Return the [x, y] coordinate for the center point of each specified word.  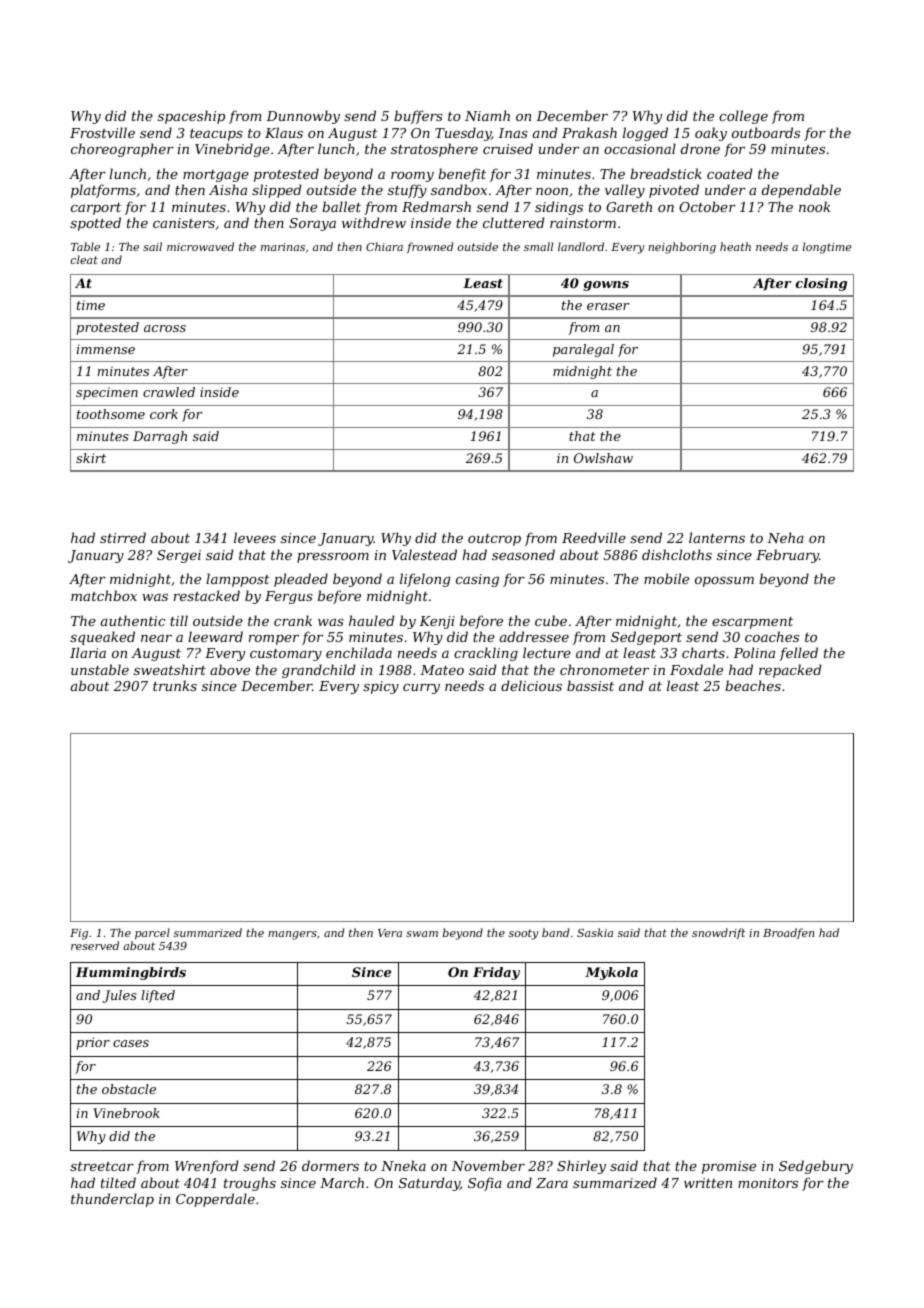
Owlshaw [603, 458]
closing [821, 284]
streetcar [102, 1166]
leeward [215, 636]
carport [96, 209]
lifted [158, 996]
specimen [107, 393]
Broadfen [788, 933]
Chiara [384, 246]
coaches [772, 636]
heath [735, 246]
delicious [531, 685]
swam [422, 934]
